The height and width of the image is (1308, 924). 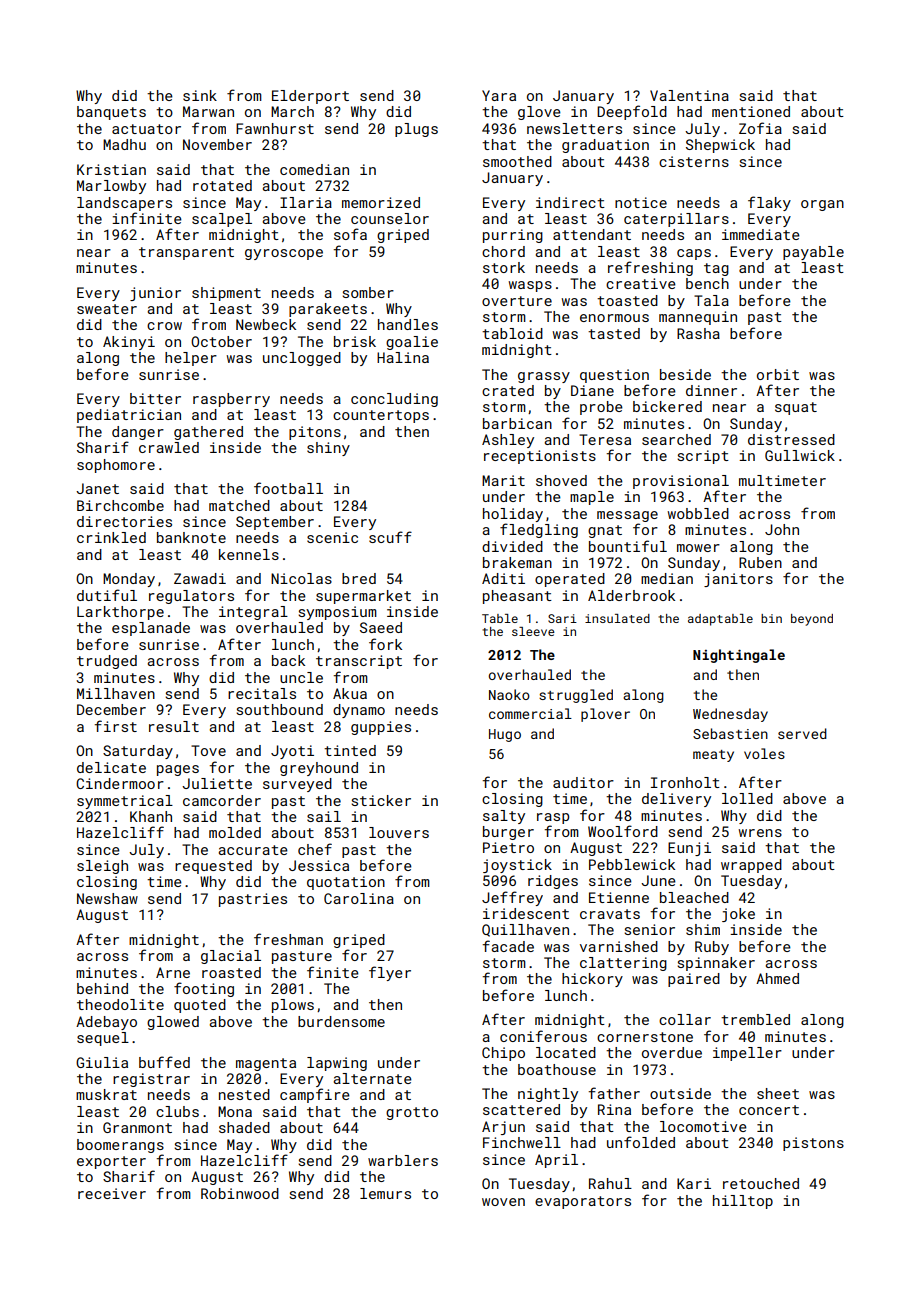 What do you see at coordinates (802, 733) in the image?
I see `served` at bounding box center [802, 733].
